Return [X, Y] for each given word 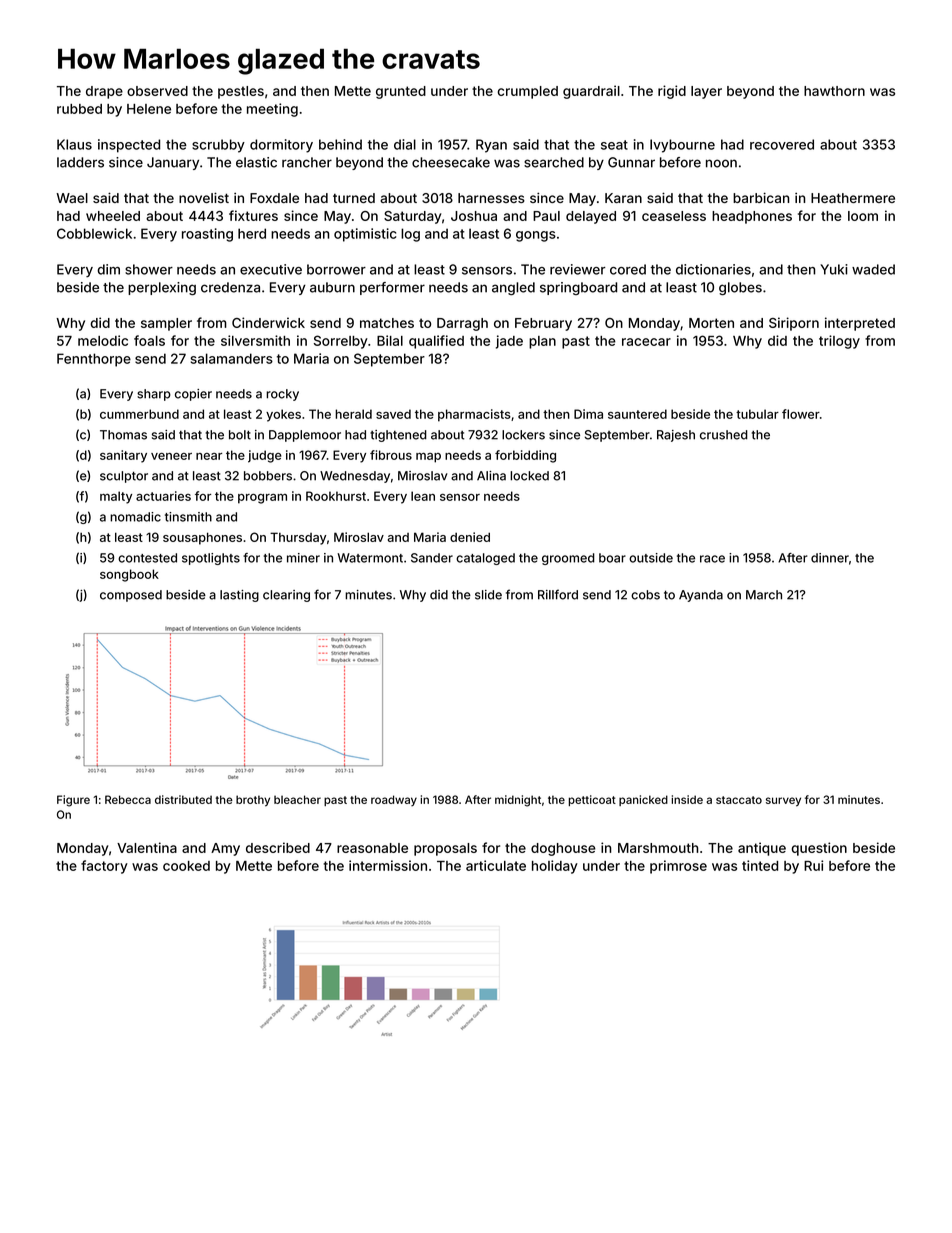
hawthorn [834, 91]
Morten [711, 323]
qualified [436, 342]
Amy [225, 849]
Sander [432, 558]
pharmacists [474, 415]
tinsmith [188, 517]
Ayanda [701, 596]
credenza [230, 287]
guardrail [591, 92]
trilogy [839, 342]
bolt [240, 435]
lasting [239, 596]
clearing [286, 596]
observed [157, 91]
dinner [830, 558]
